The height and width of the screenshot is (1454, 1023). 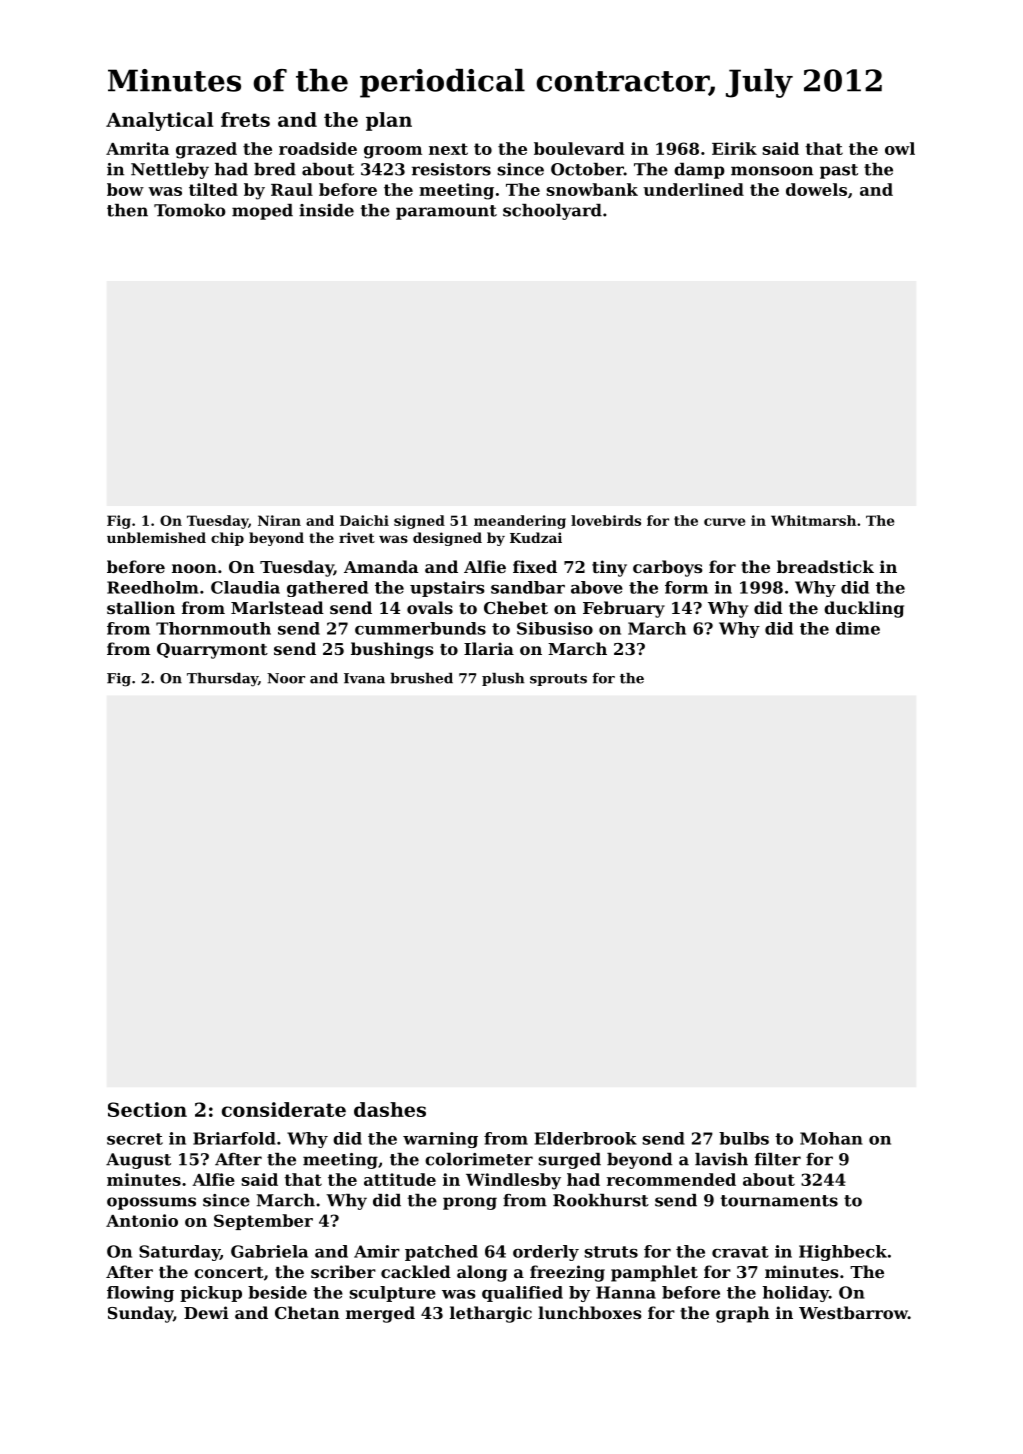 I want to click on Eirik, so click(x=734, y=148).
